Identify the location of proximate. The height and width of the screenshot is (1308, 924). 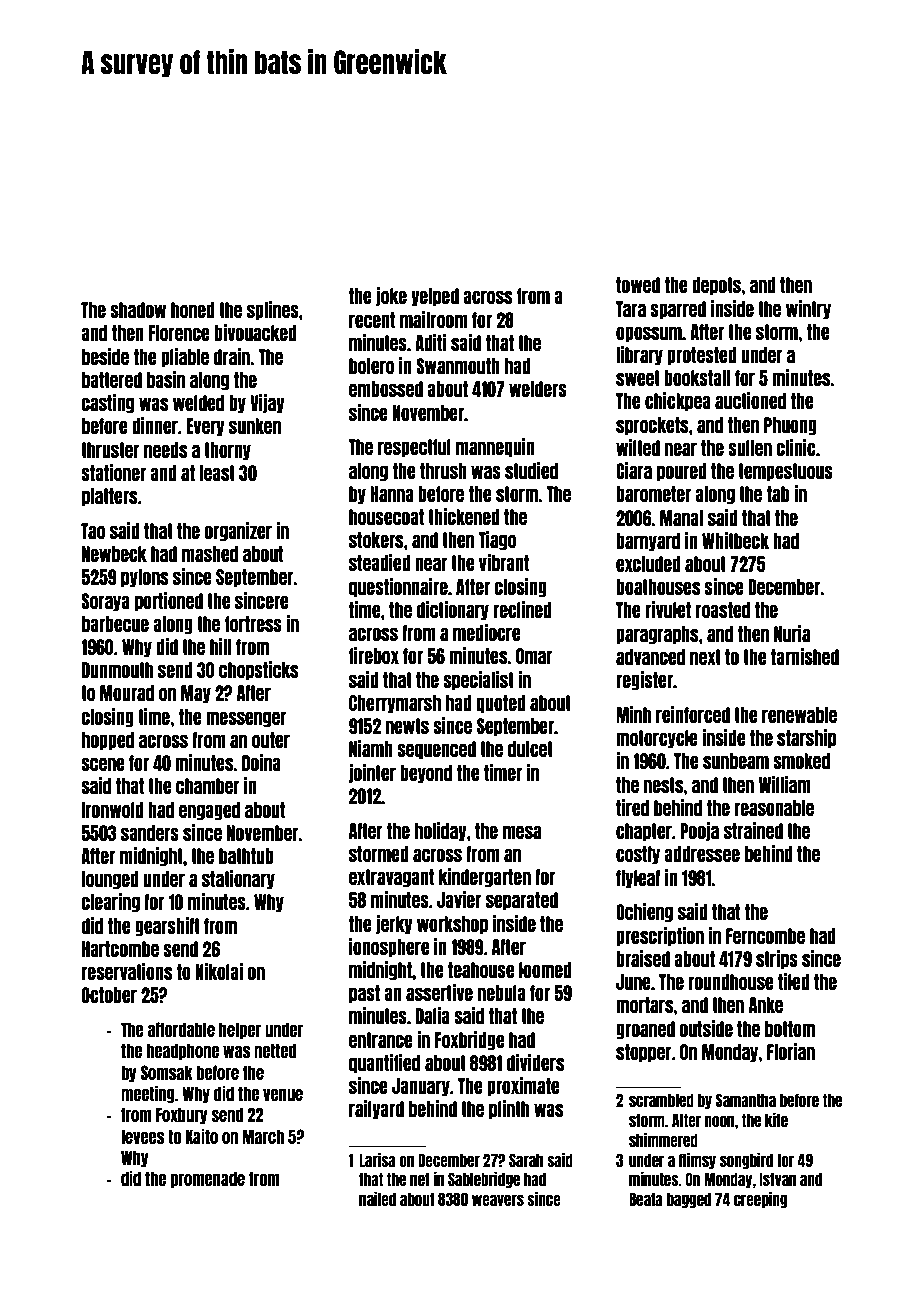
(523, 1087).
